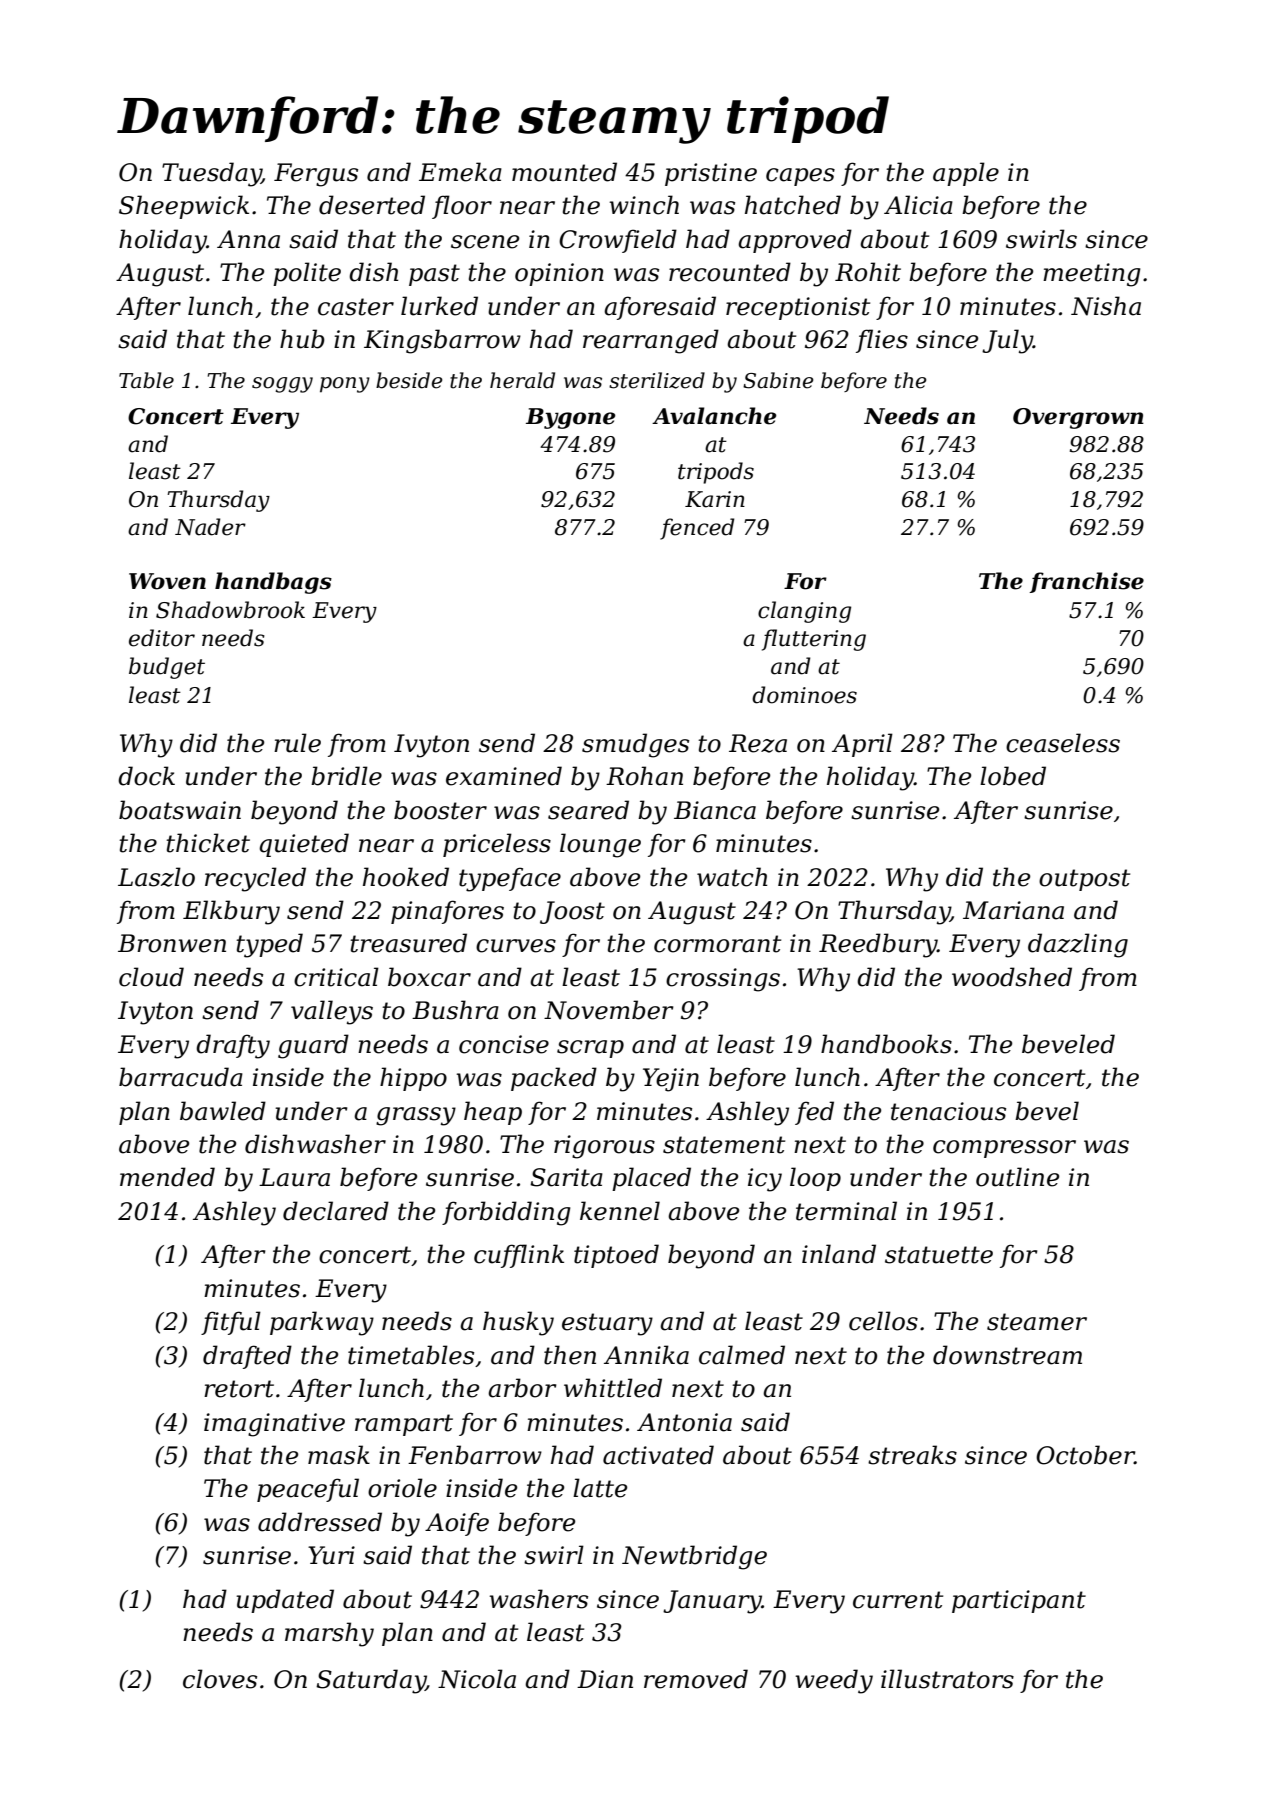  I want to click on priceless, so click(497, 845).
